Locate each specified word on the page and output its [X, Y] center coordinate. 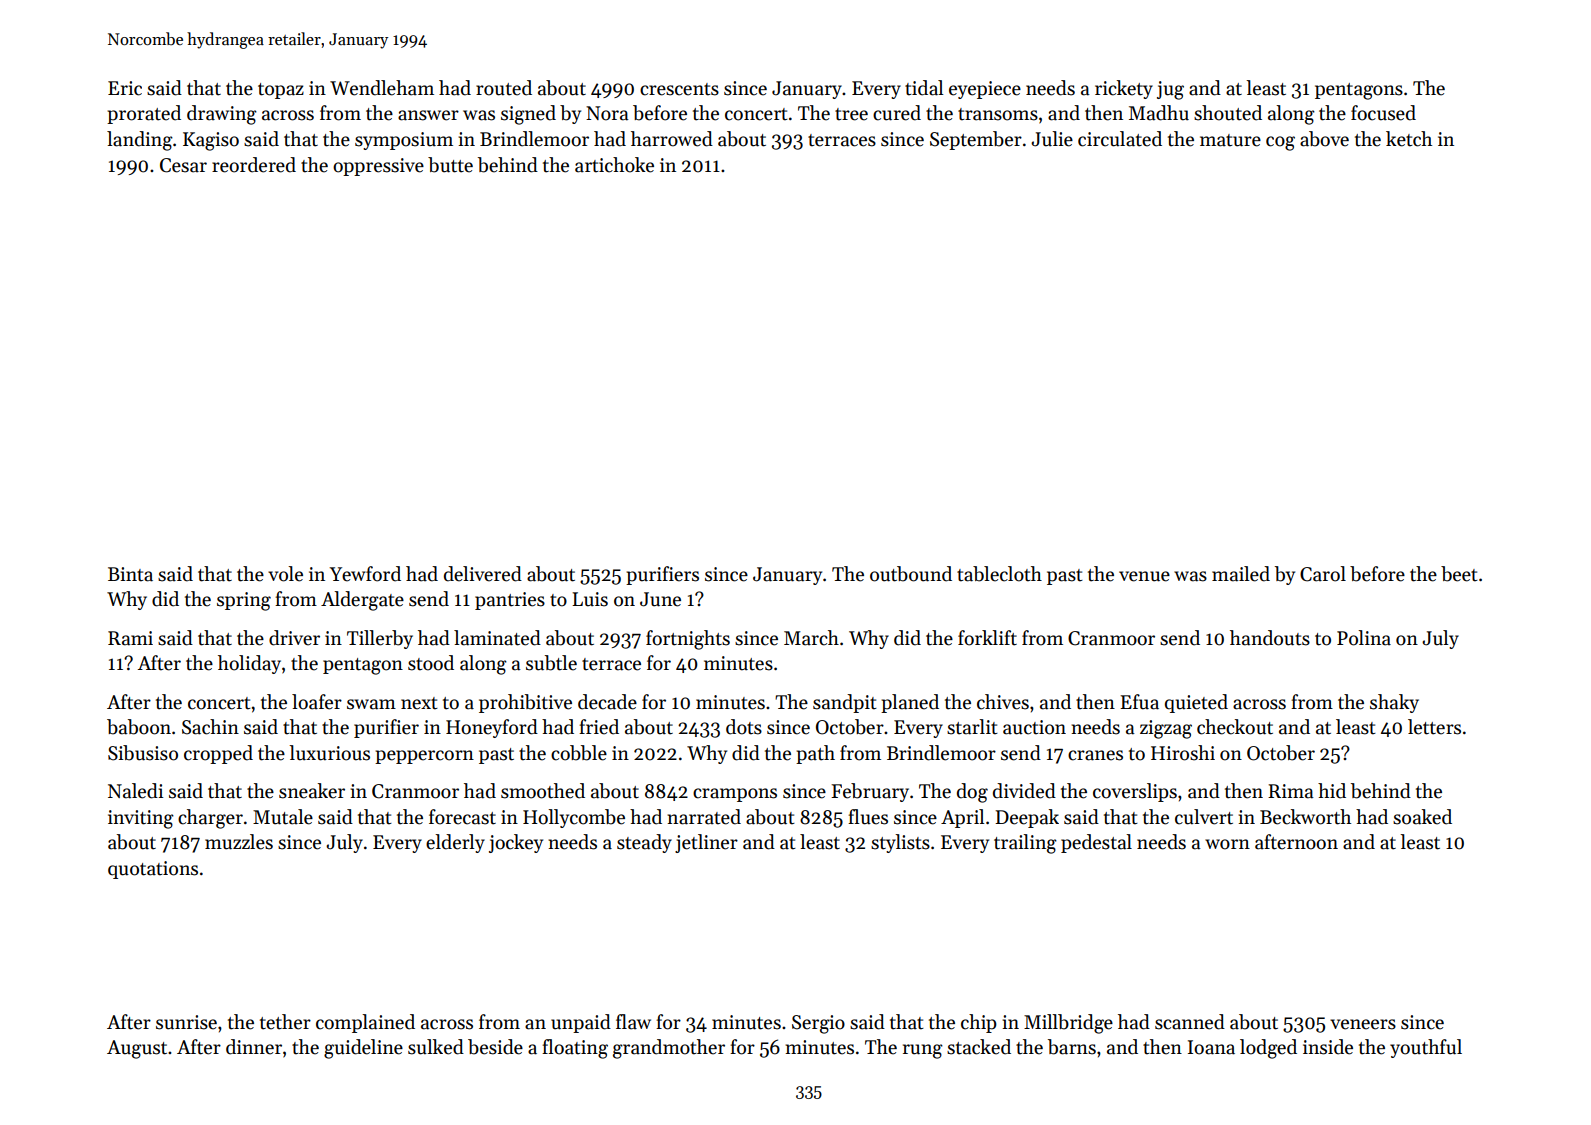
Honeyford [492, 728]
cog [1280, 143]
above [1324, 139]
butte [450, 165]
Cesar [183, 165]
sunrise [186, 1022]
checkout [1235, 727]
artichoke [614, 165]
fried [599, 727]
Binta [130, 574]
